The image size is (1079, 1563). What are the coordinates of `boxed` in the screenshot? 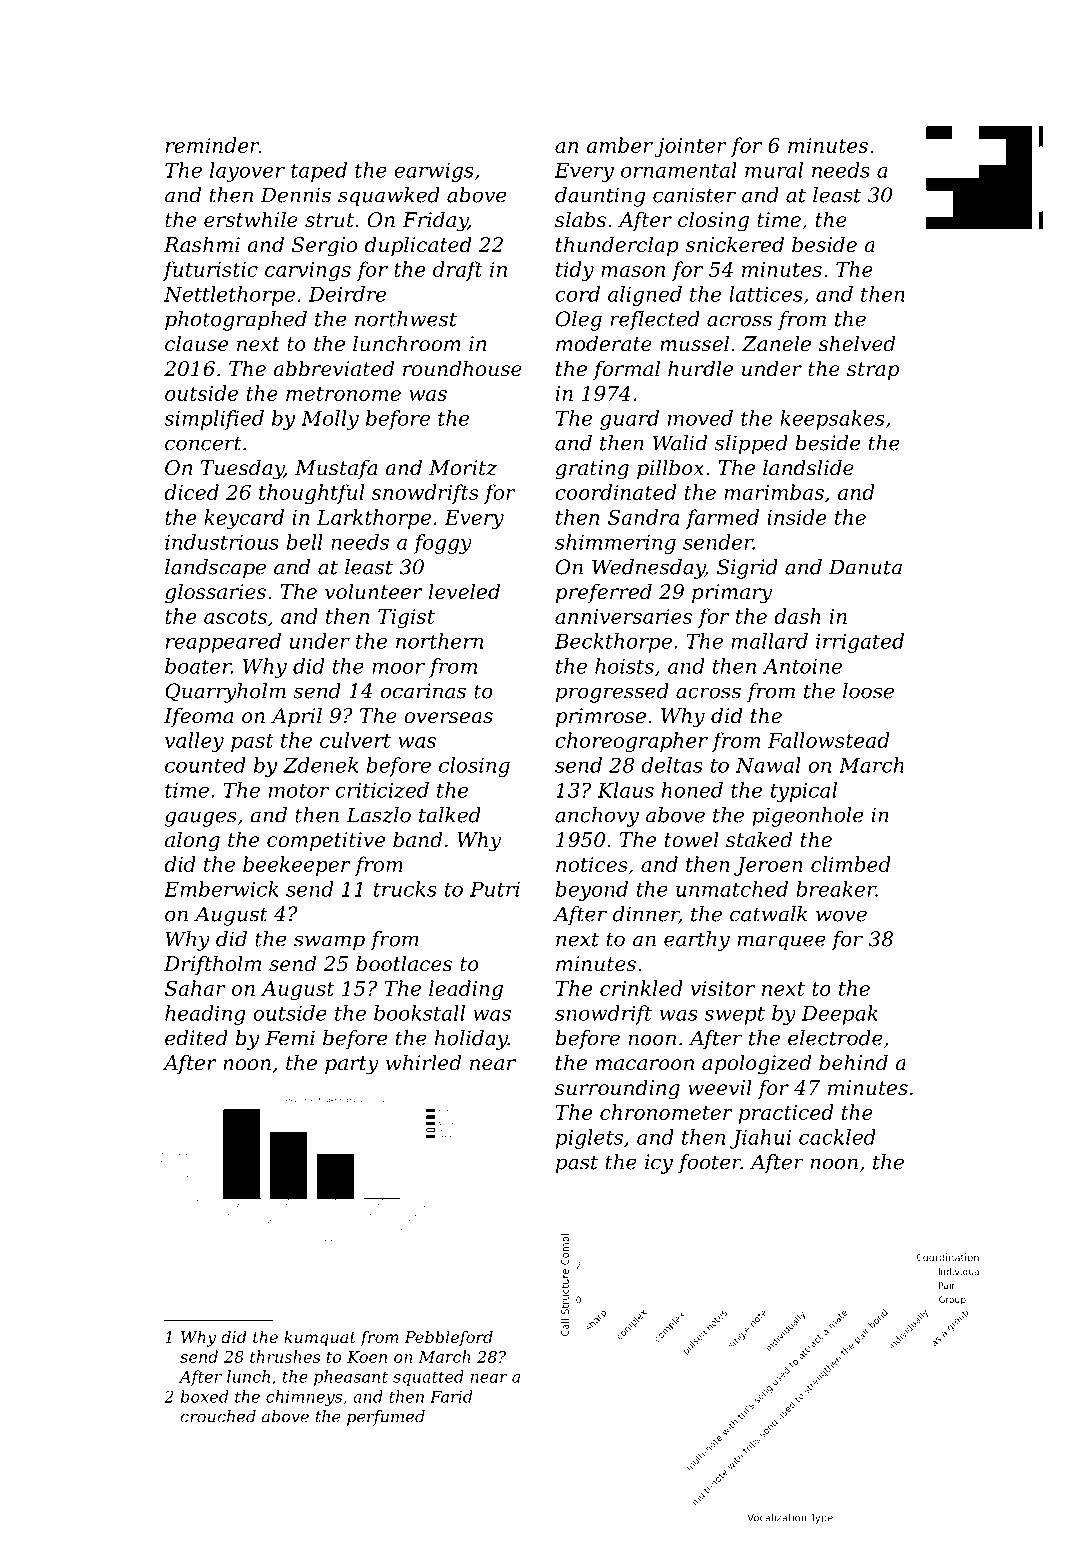 It's located at (205, 1396).
